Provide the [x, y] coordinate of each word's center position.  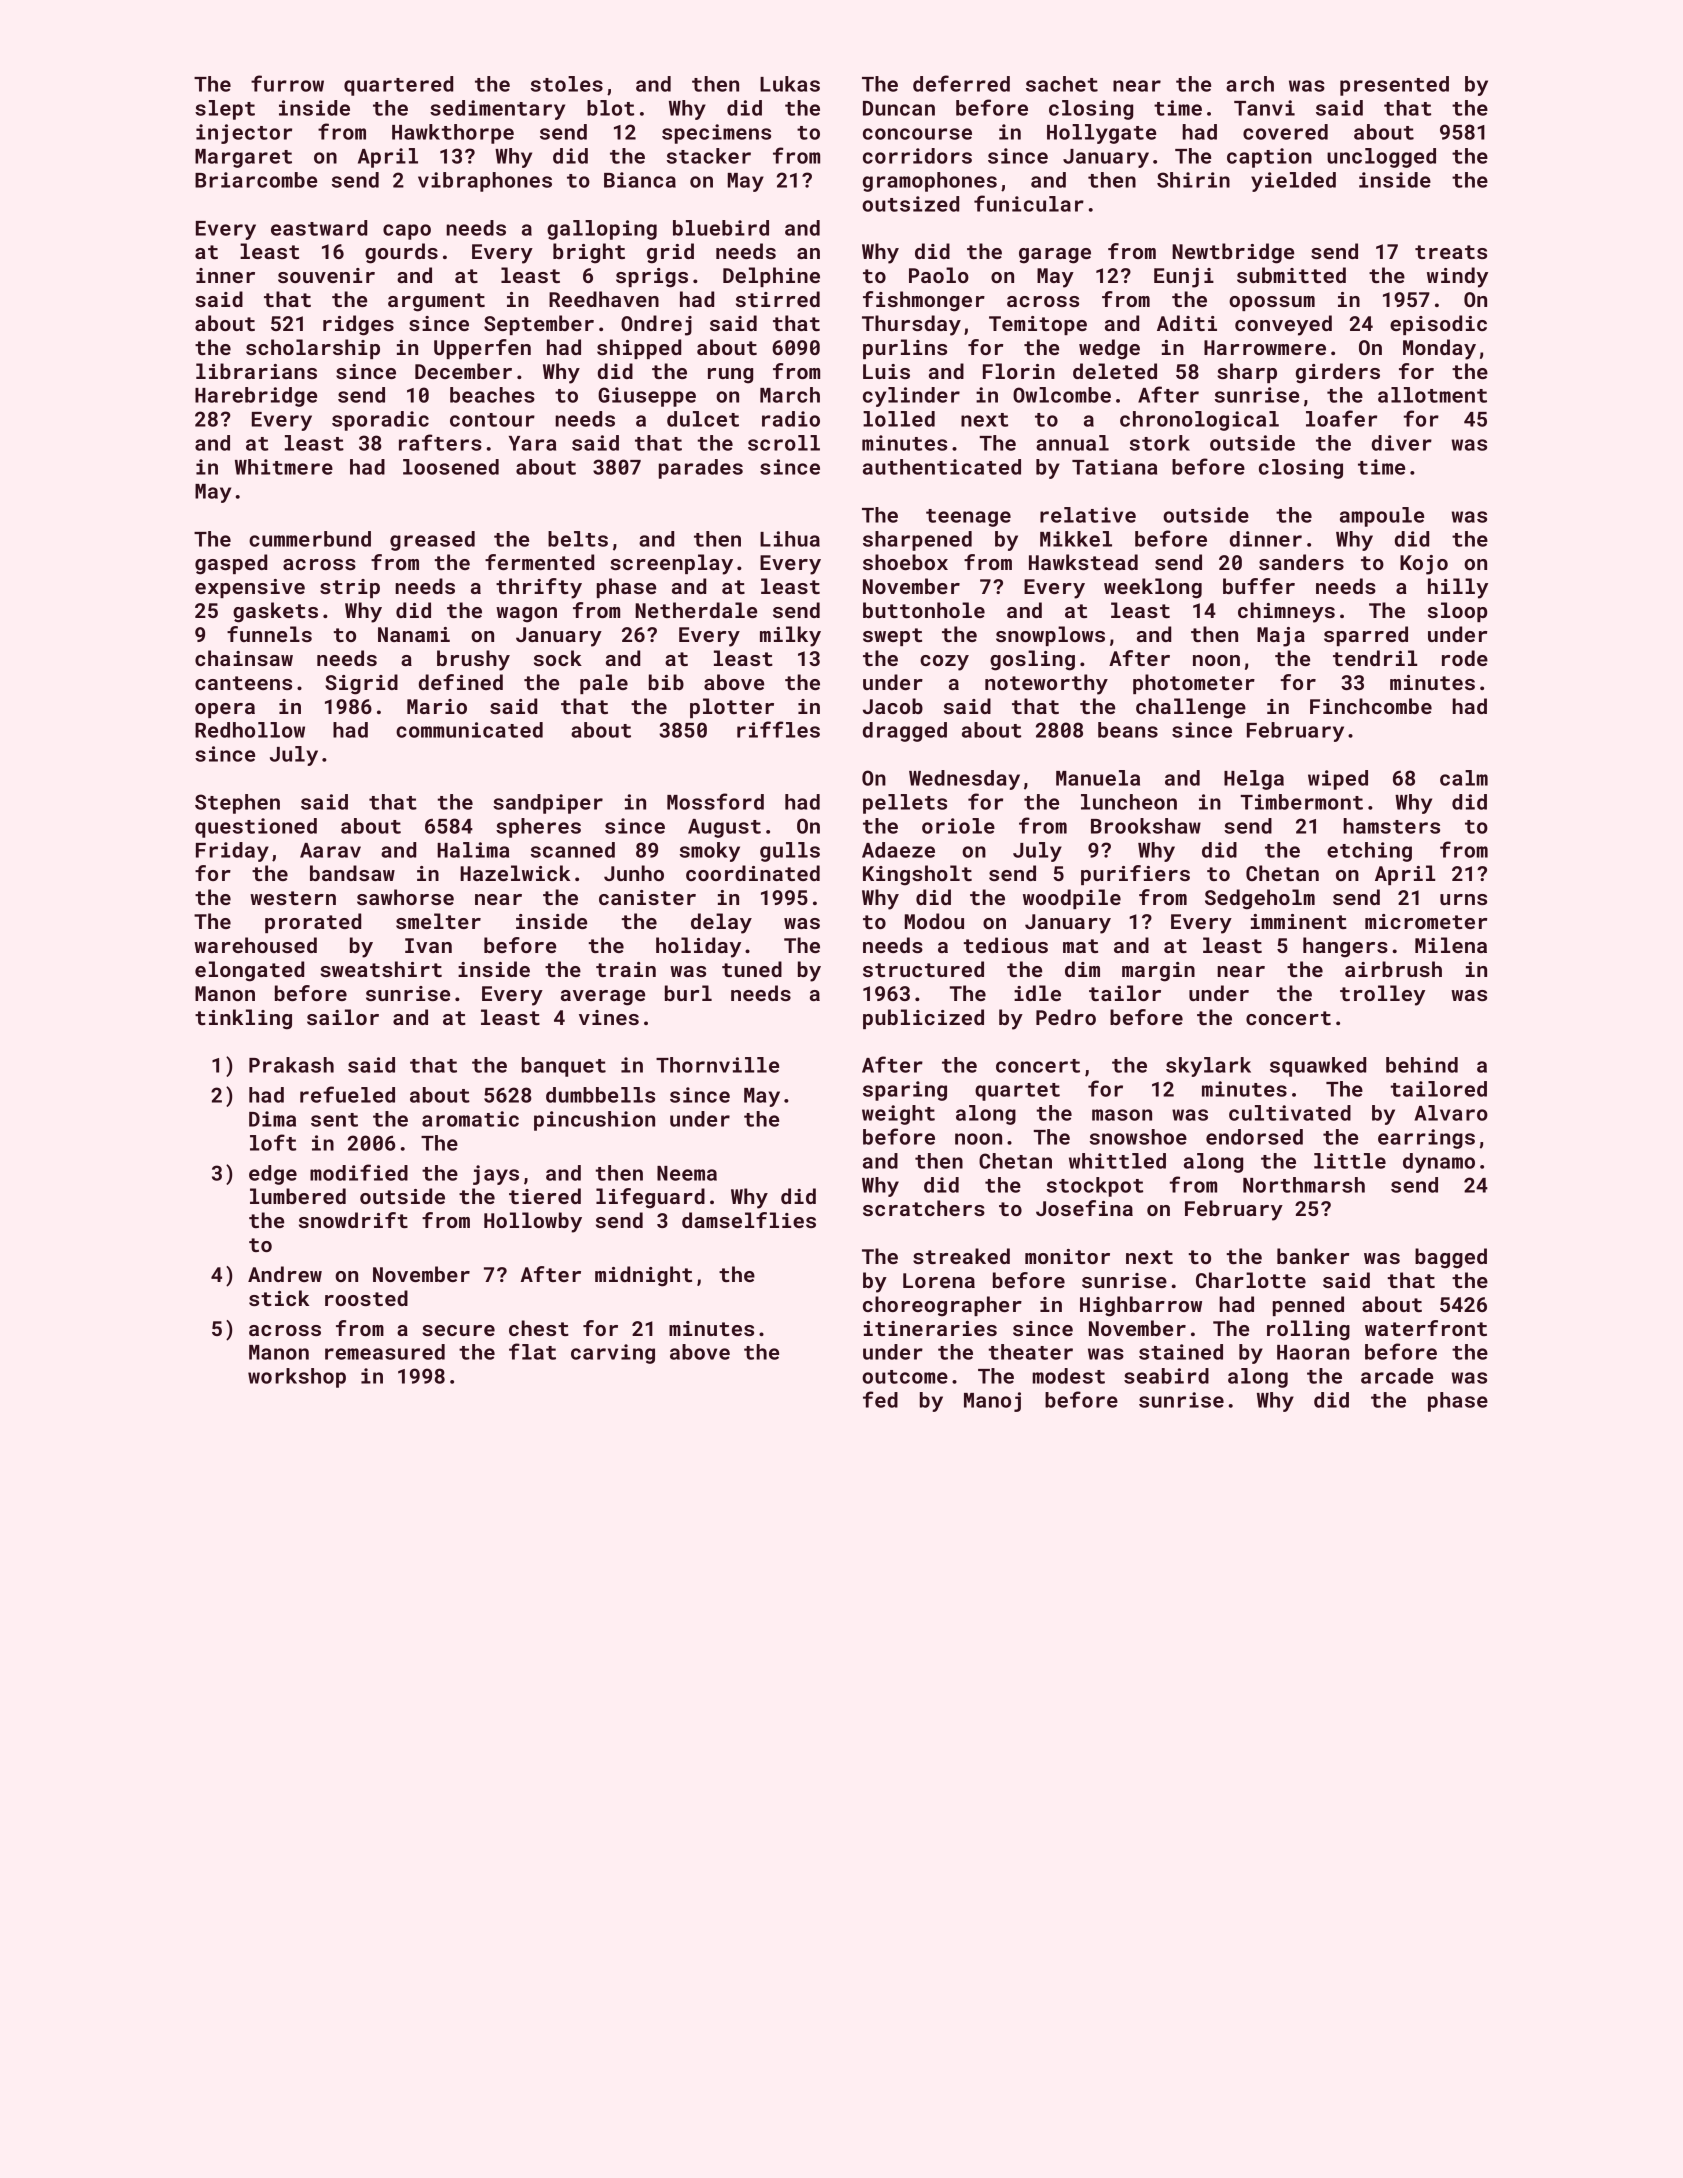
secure [458, 1330]
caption [1269, 158]
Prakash [291, 1065]
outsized [910, 204]
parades [701, 469]
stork [1160, 443]
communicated [469, 730]
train [626, 969]
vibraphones [485, 182]
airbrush [1393, 969]
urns [1463, 899]
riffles [778, 729]
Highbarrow [1141, 1306]
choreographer [942, 1306]
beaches [492, 395]
